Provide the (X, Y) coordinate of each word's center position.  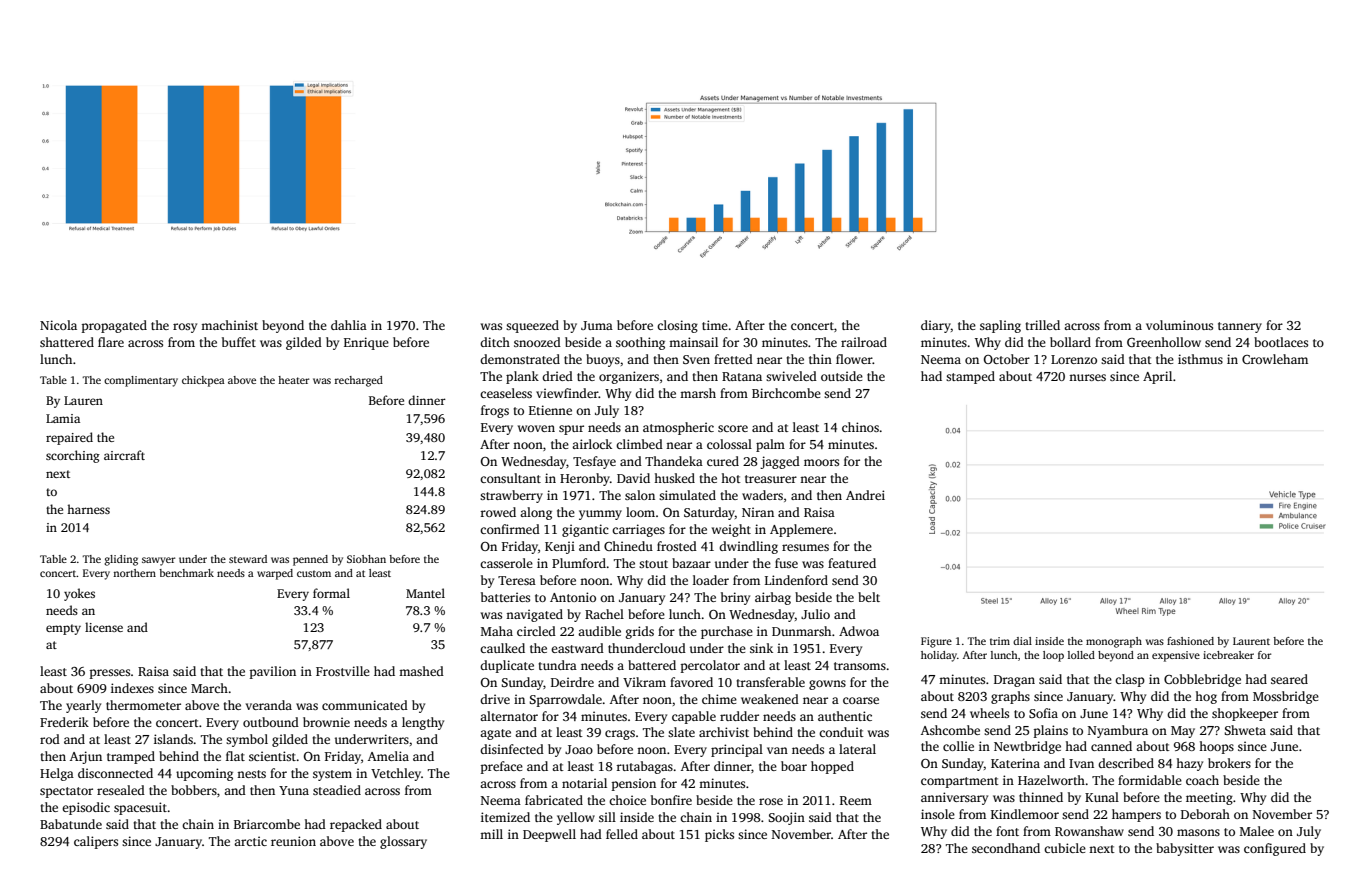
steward (248, 559)
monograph (1114, 642)
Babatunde (71, 824)
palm (770, 445)
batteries (505, 597)
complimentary (141, 381)
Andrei (865, 495)
